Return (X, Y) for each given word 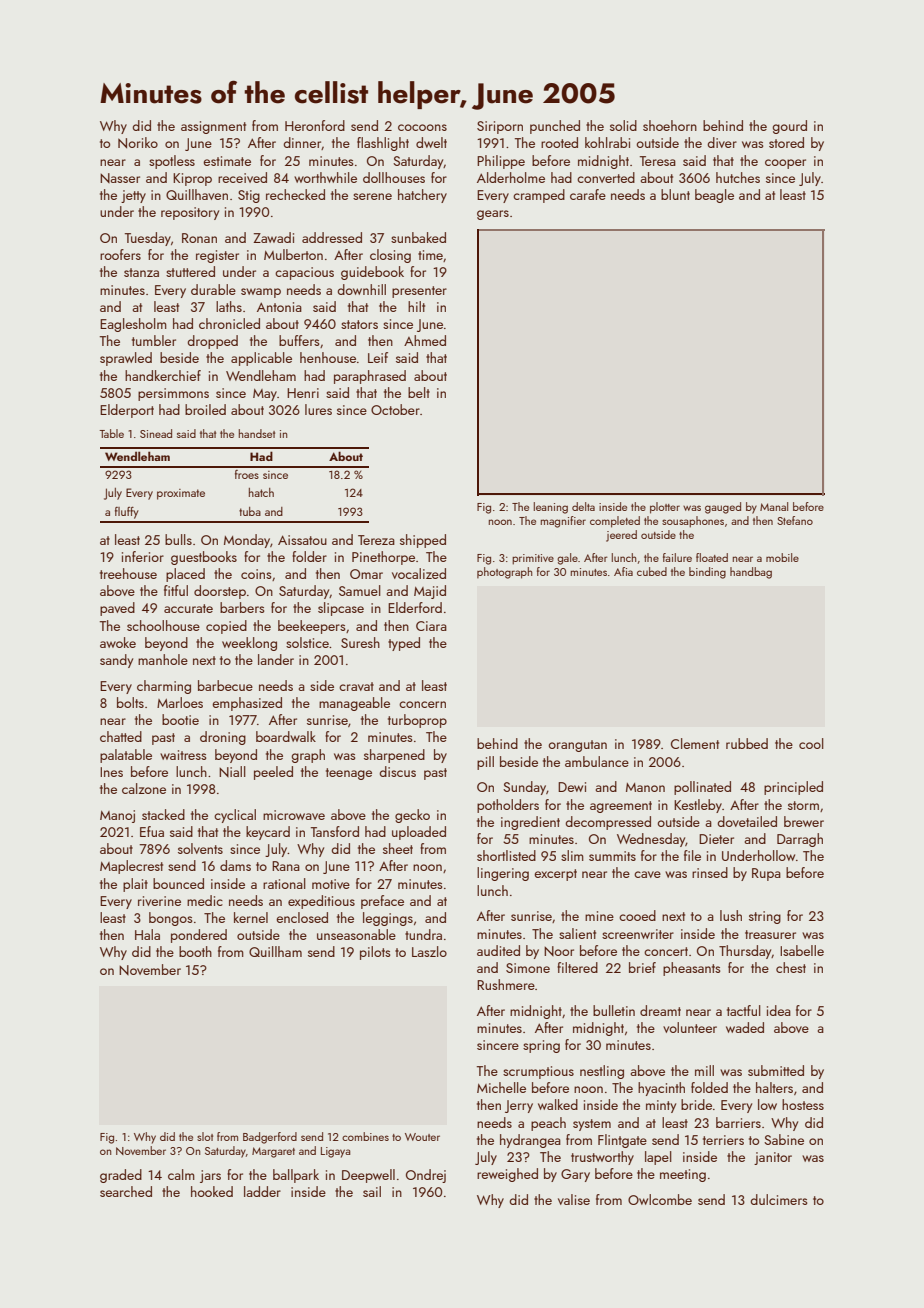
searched (126, 1191)
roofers (120, 254)
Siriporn (500, 127)
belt (419, 392)
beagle (714, 196)
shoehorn (670, 125)
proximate (181, 494)
